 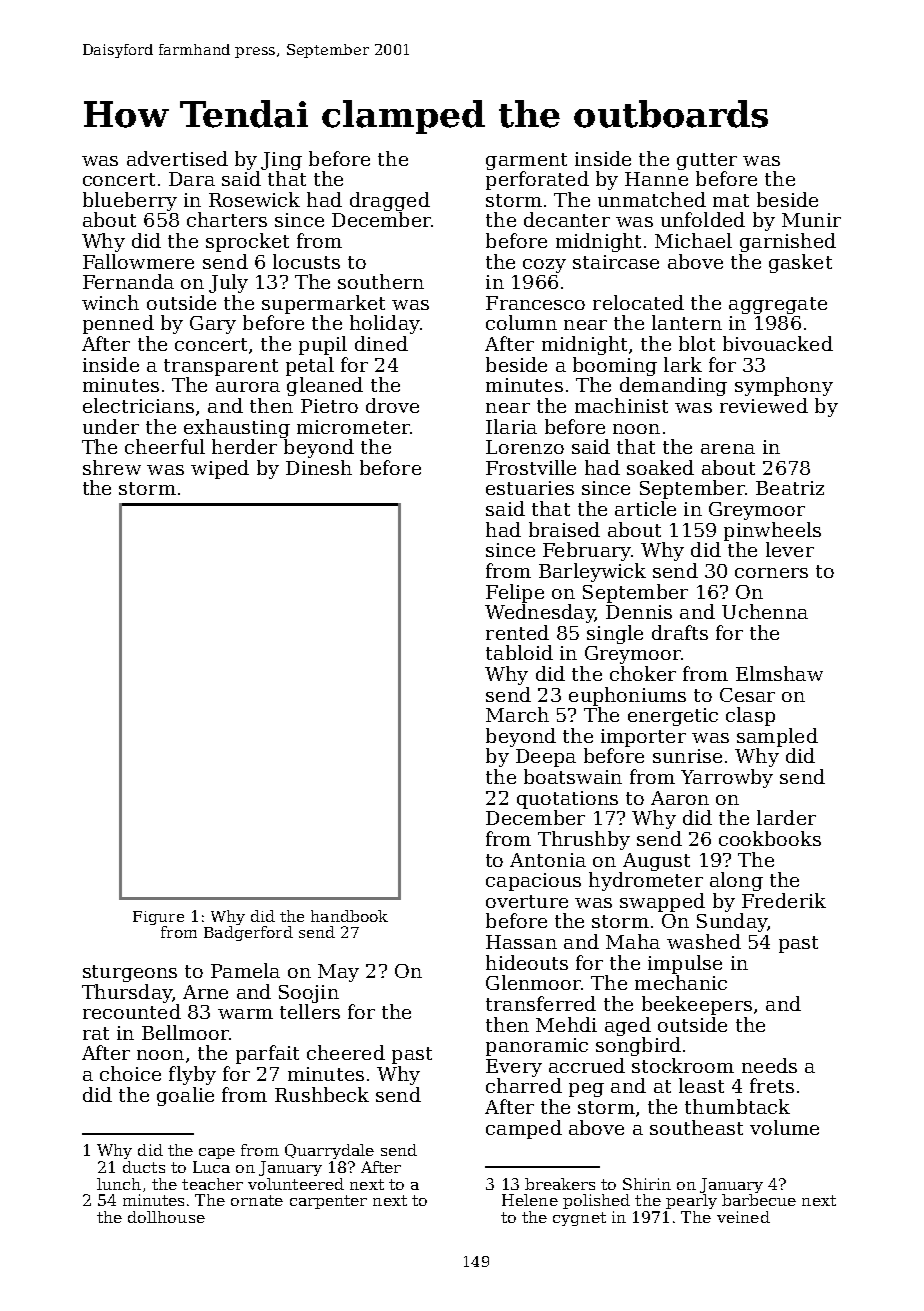 What do you see at coordinates (517, 714) in the image?
I see `March` at bounding box center [517, 714].
